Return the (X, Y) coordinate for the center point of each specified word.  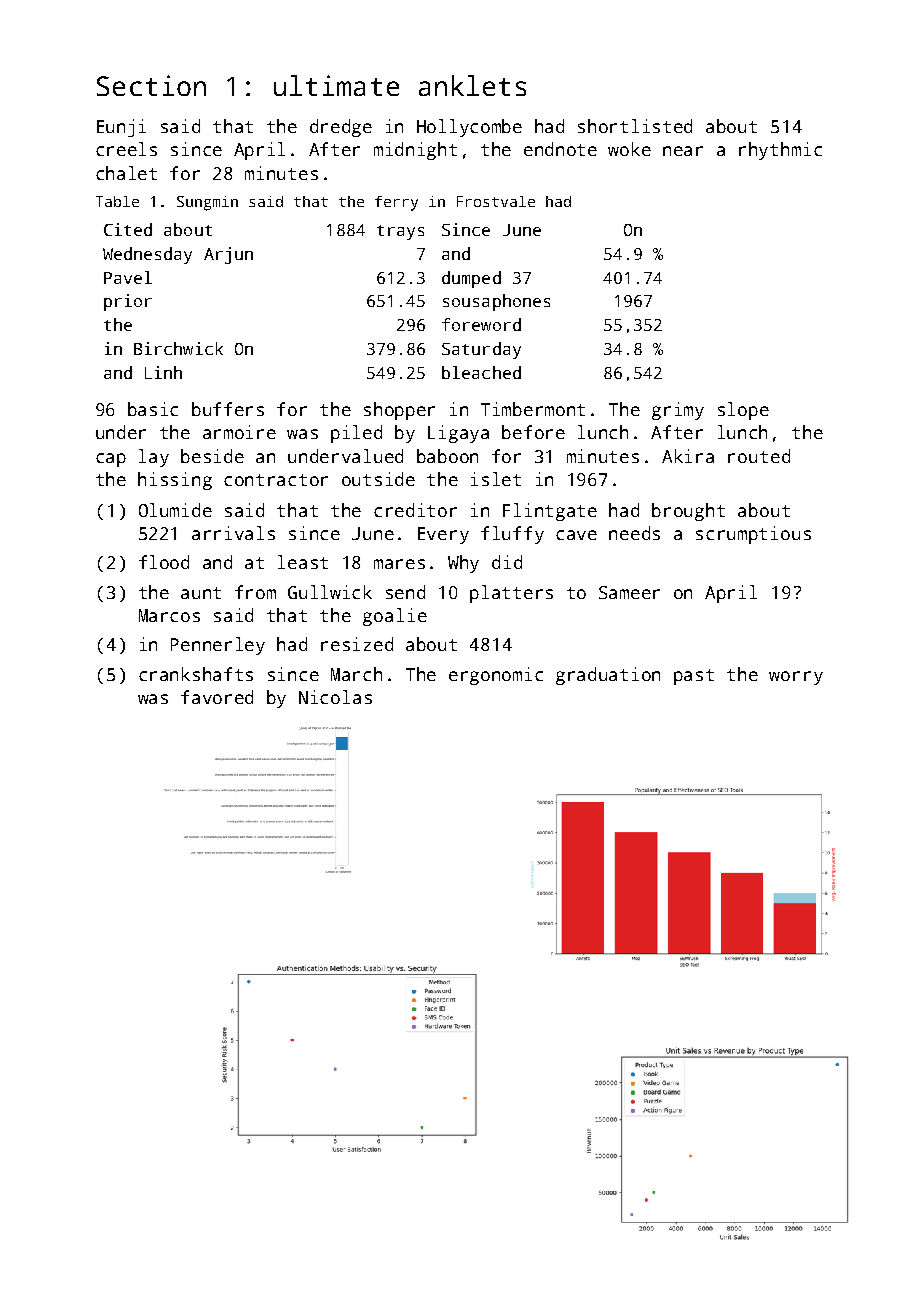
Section (151, 85)
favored (217, 697)
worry (796, 678)
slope (743, 411)
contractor (276, 480)
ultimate (336, 85)
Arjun (228, 255)
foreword (481, 324)
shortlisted (635, 126)
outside (378, 479)
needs (634, 533)
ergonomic (496, 676)
